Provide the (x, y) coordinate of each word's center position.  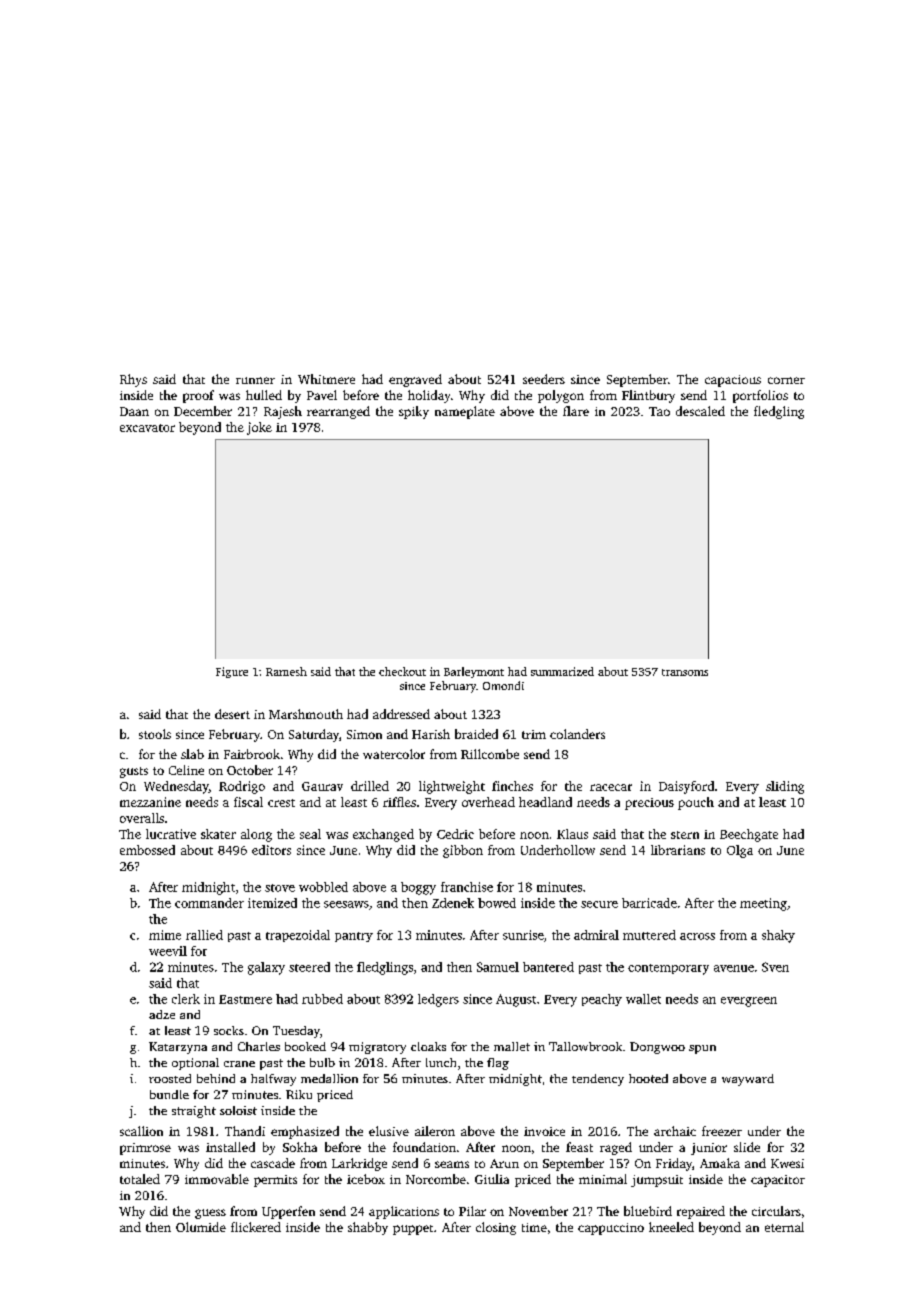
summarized (562, 671)
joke (259, 428)
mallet (512, 1046)
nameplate (465, 412)
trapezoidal (298, 936)
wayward (748, 1080)
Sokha (300, 1147)
